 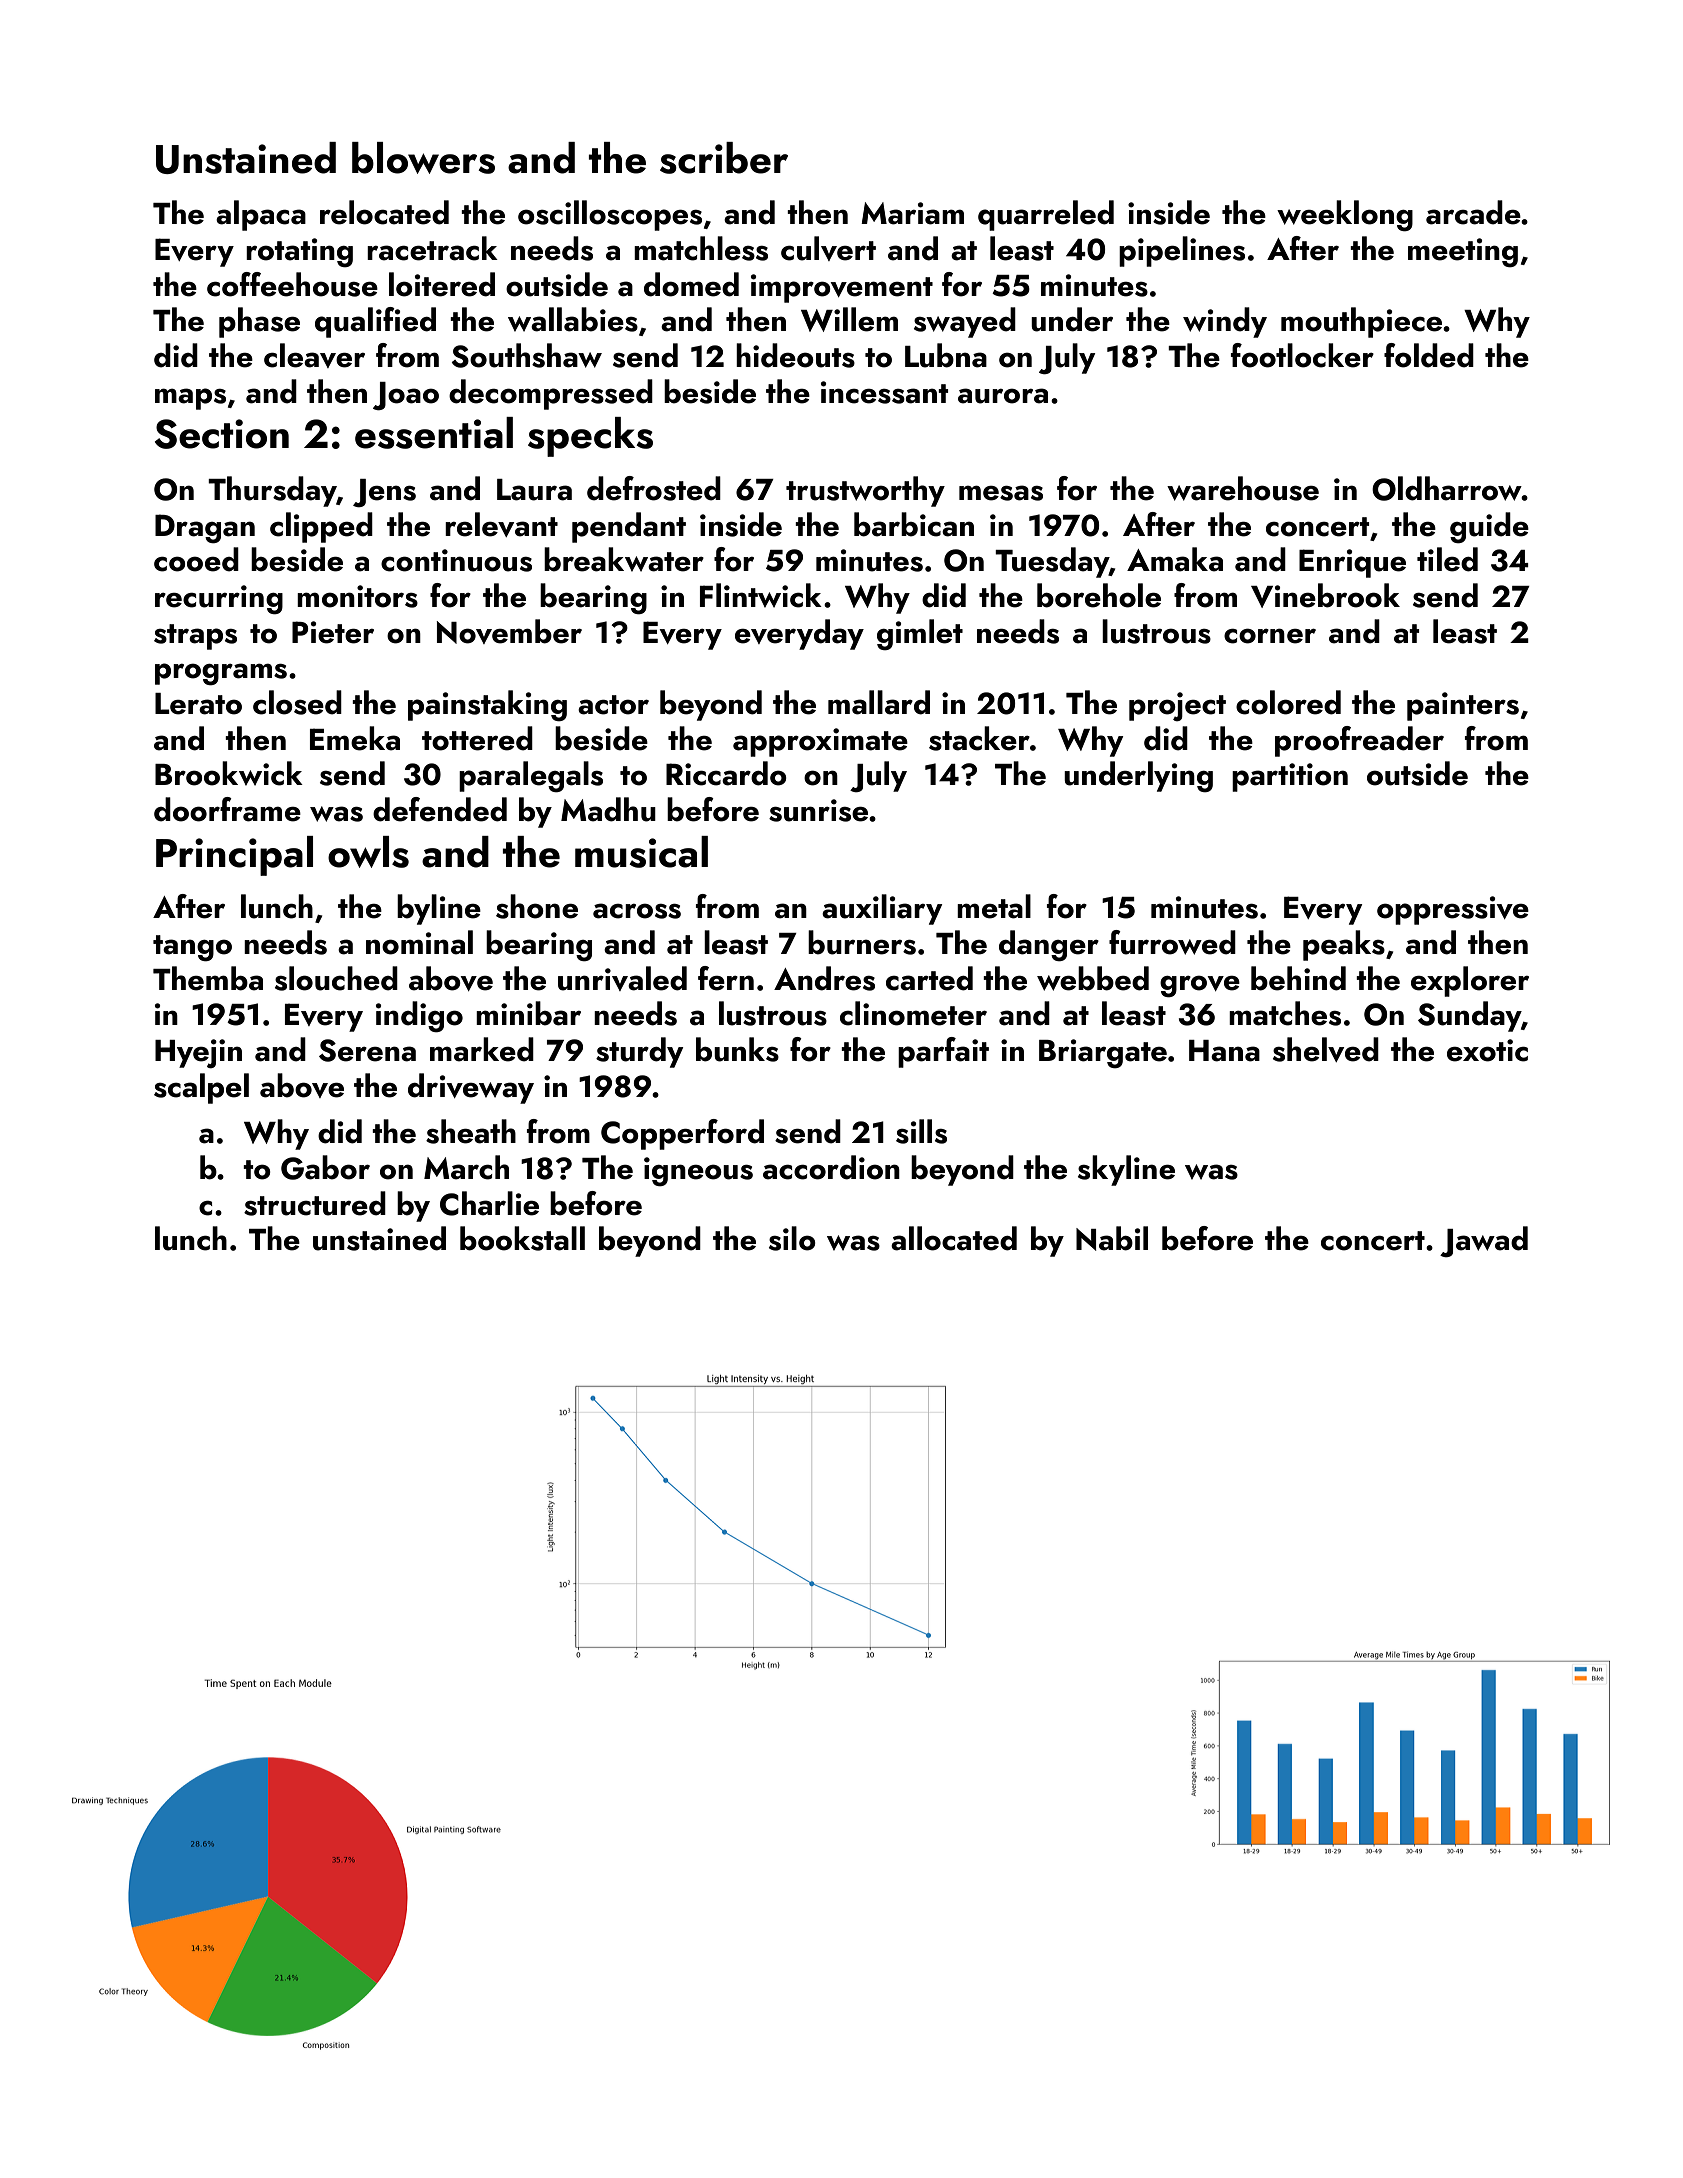 What do you see at coordinates (201, 1088) in the page?
I see `scalpel` at bounding box center [201, 1088].
